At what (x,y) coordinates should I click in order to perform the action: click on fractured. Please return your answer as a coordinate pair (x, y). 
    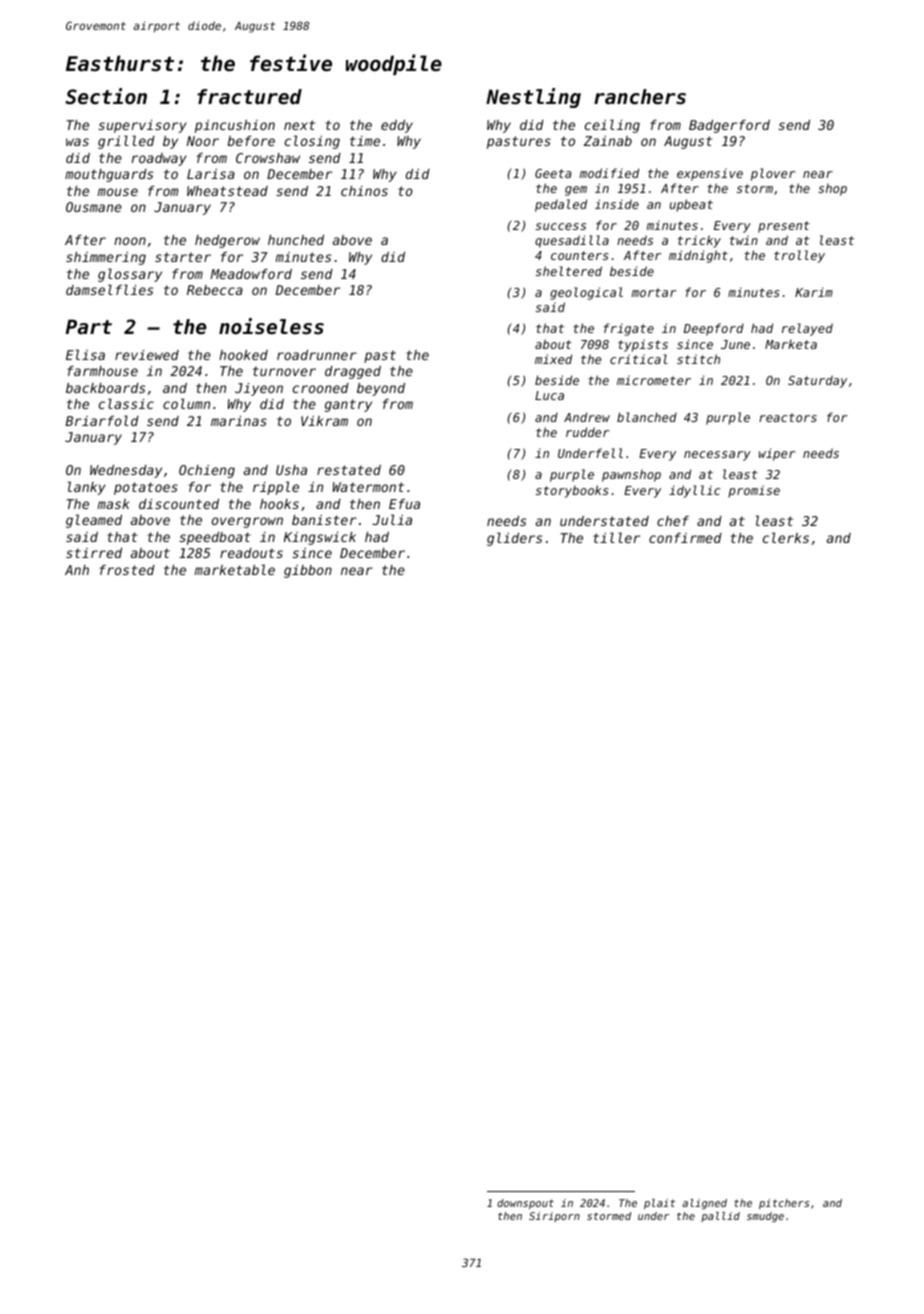
    Looking at the image, I should click on (249, 97).
